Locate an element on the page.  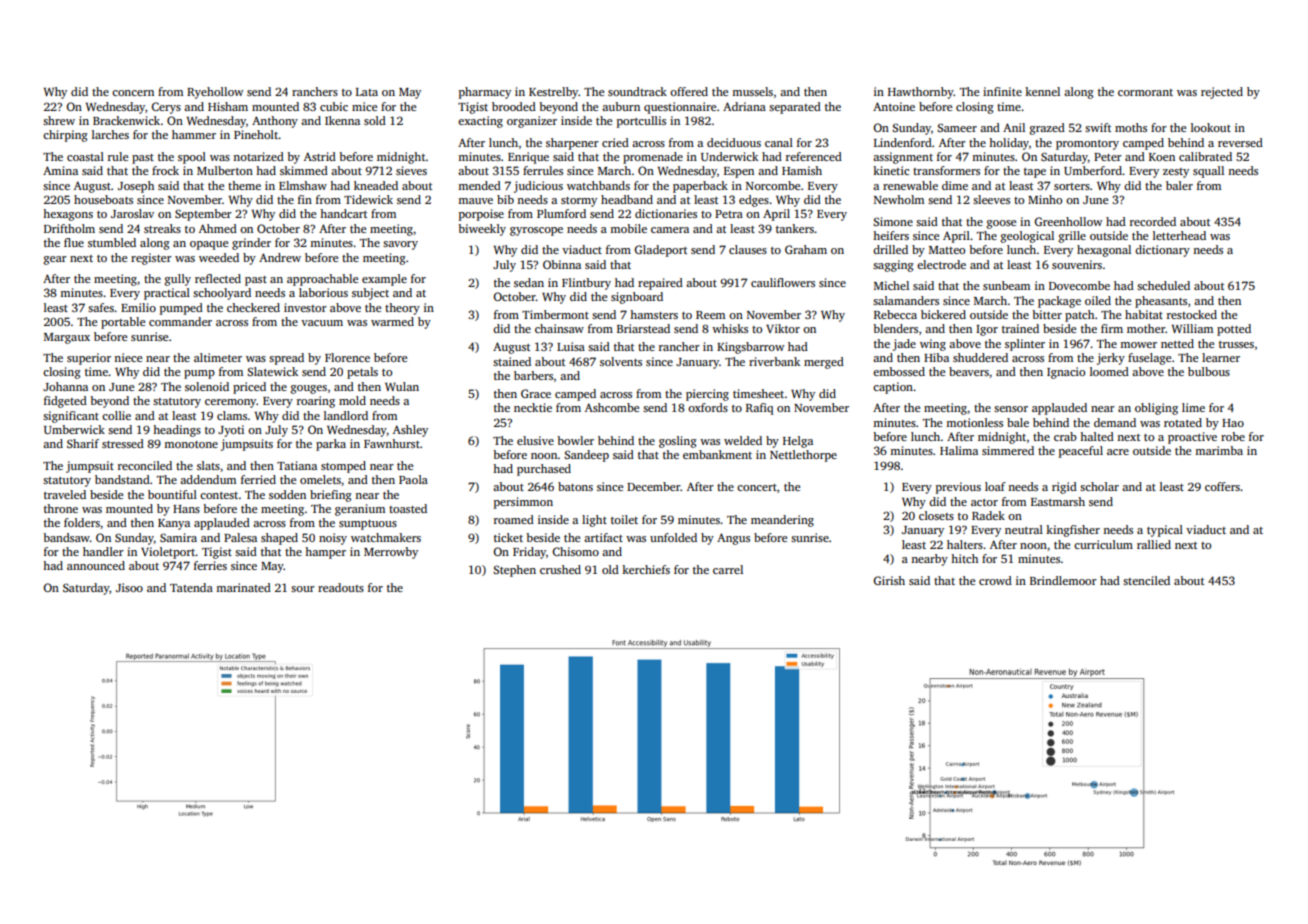
Lata is located at coordinates (367, 92).
